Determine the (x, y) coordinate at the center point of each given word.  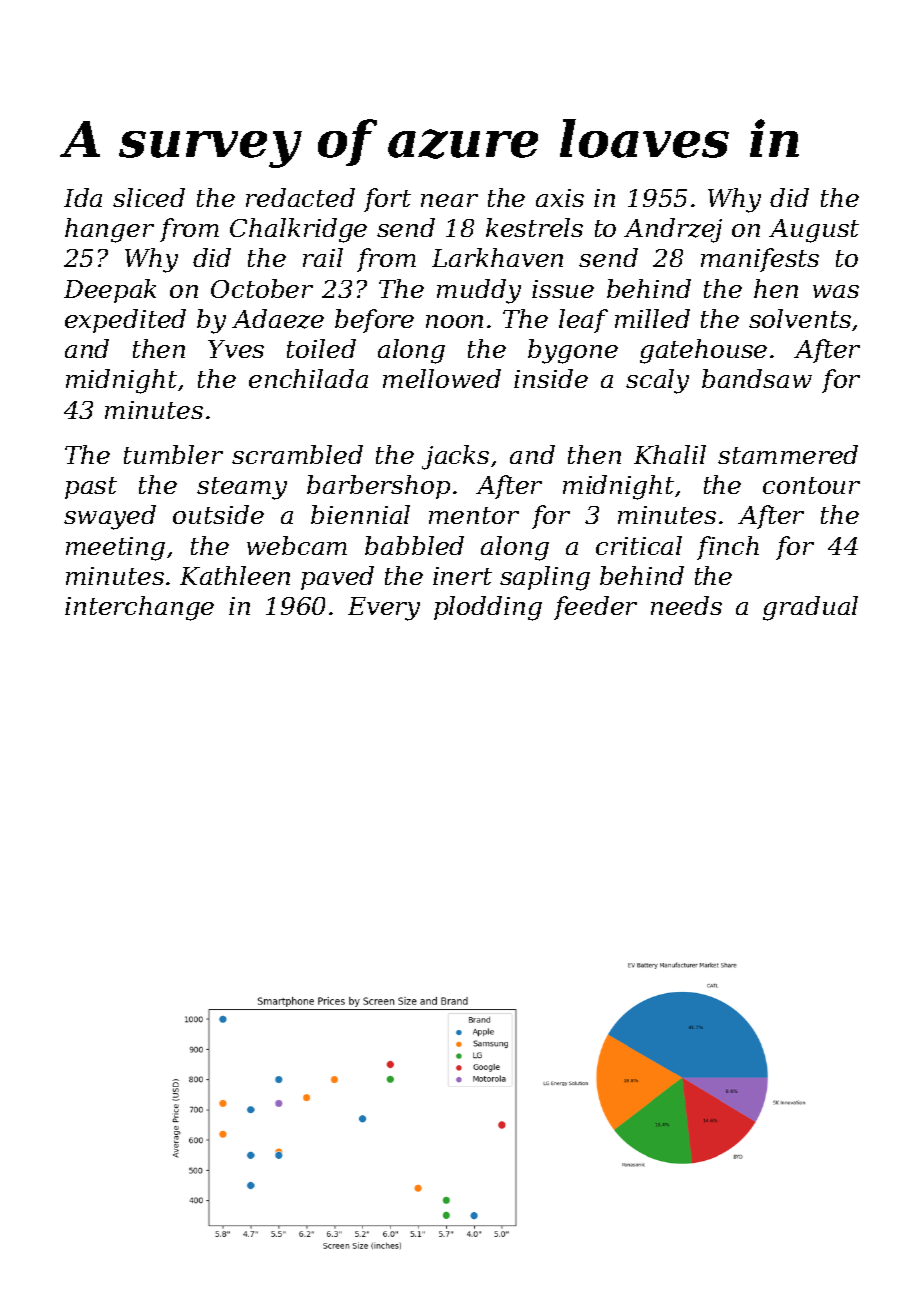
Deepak (110, 291)
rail (323, 257)
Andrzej (673, 230)
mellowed (442, 378)
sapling (545, 578)
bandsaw (757, 378)
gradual (810, 608)
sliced (149, 197)
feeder (595, 608)
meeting (115, 549)
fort (387, 200)
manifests (760, 260)
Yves (236, 349)
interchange (139, 608)
